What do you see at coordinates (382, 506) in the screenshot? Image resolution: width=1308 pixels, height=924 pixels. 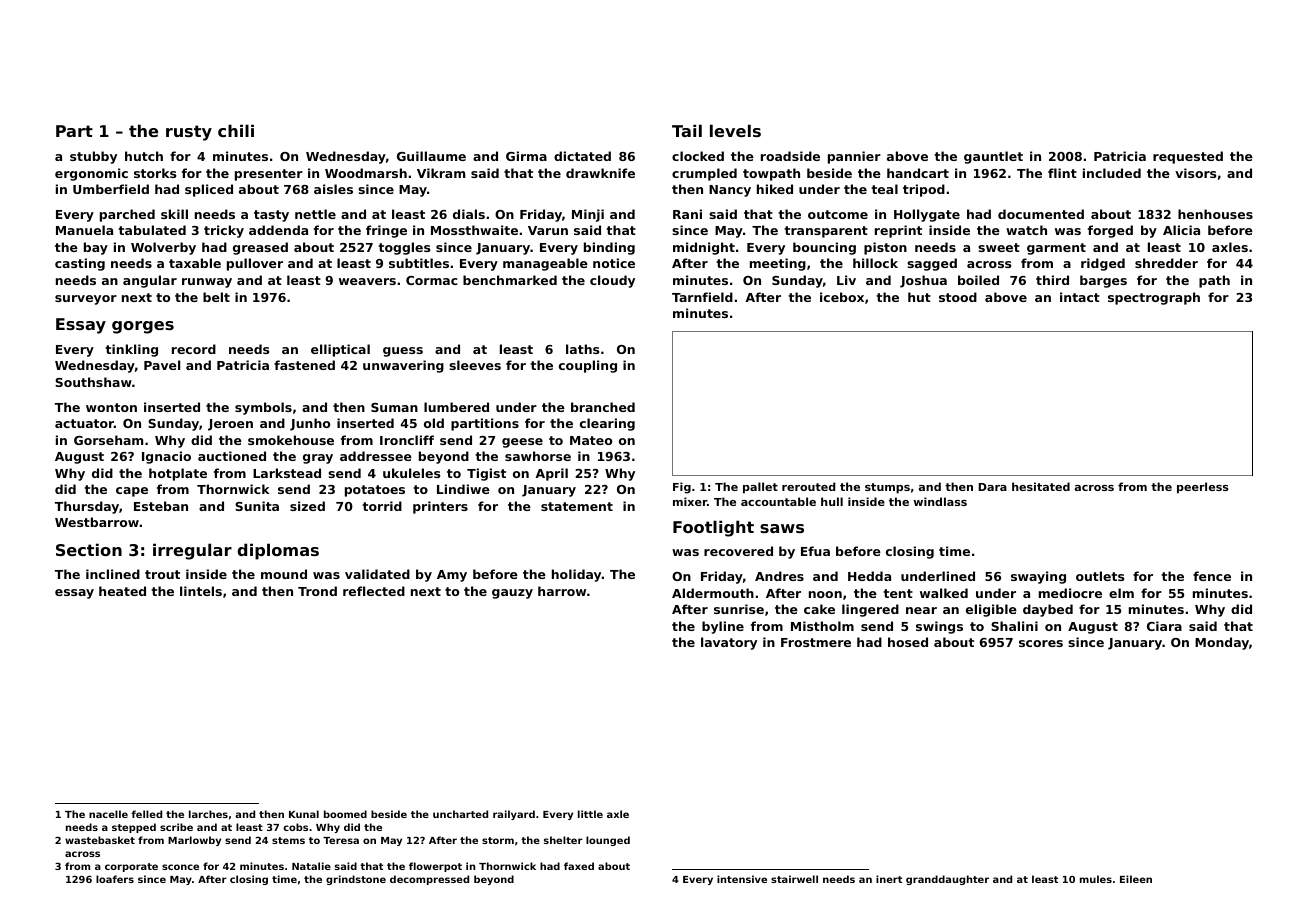 I see `torrid` at bounding box center [382, 506].
